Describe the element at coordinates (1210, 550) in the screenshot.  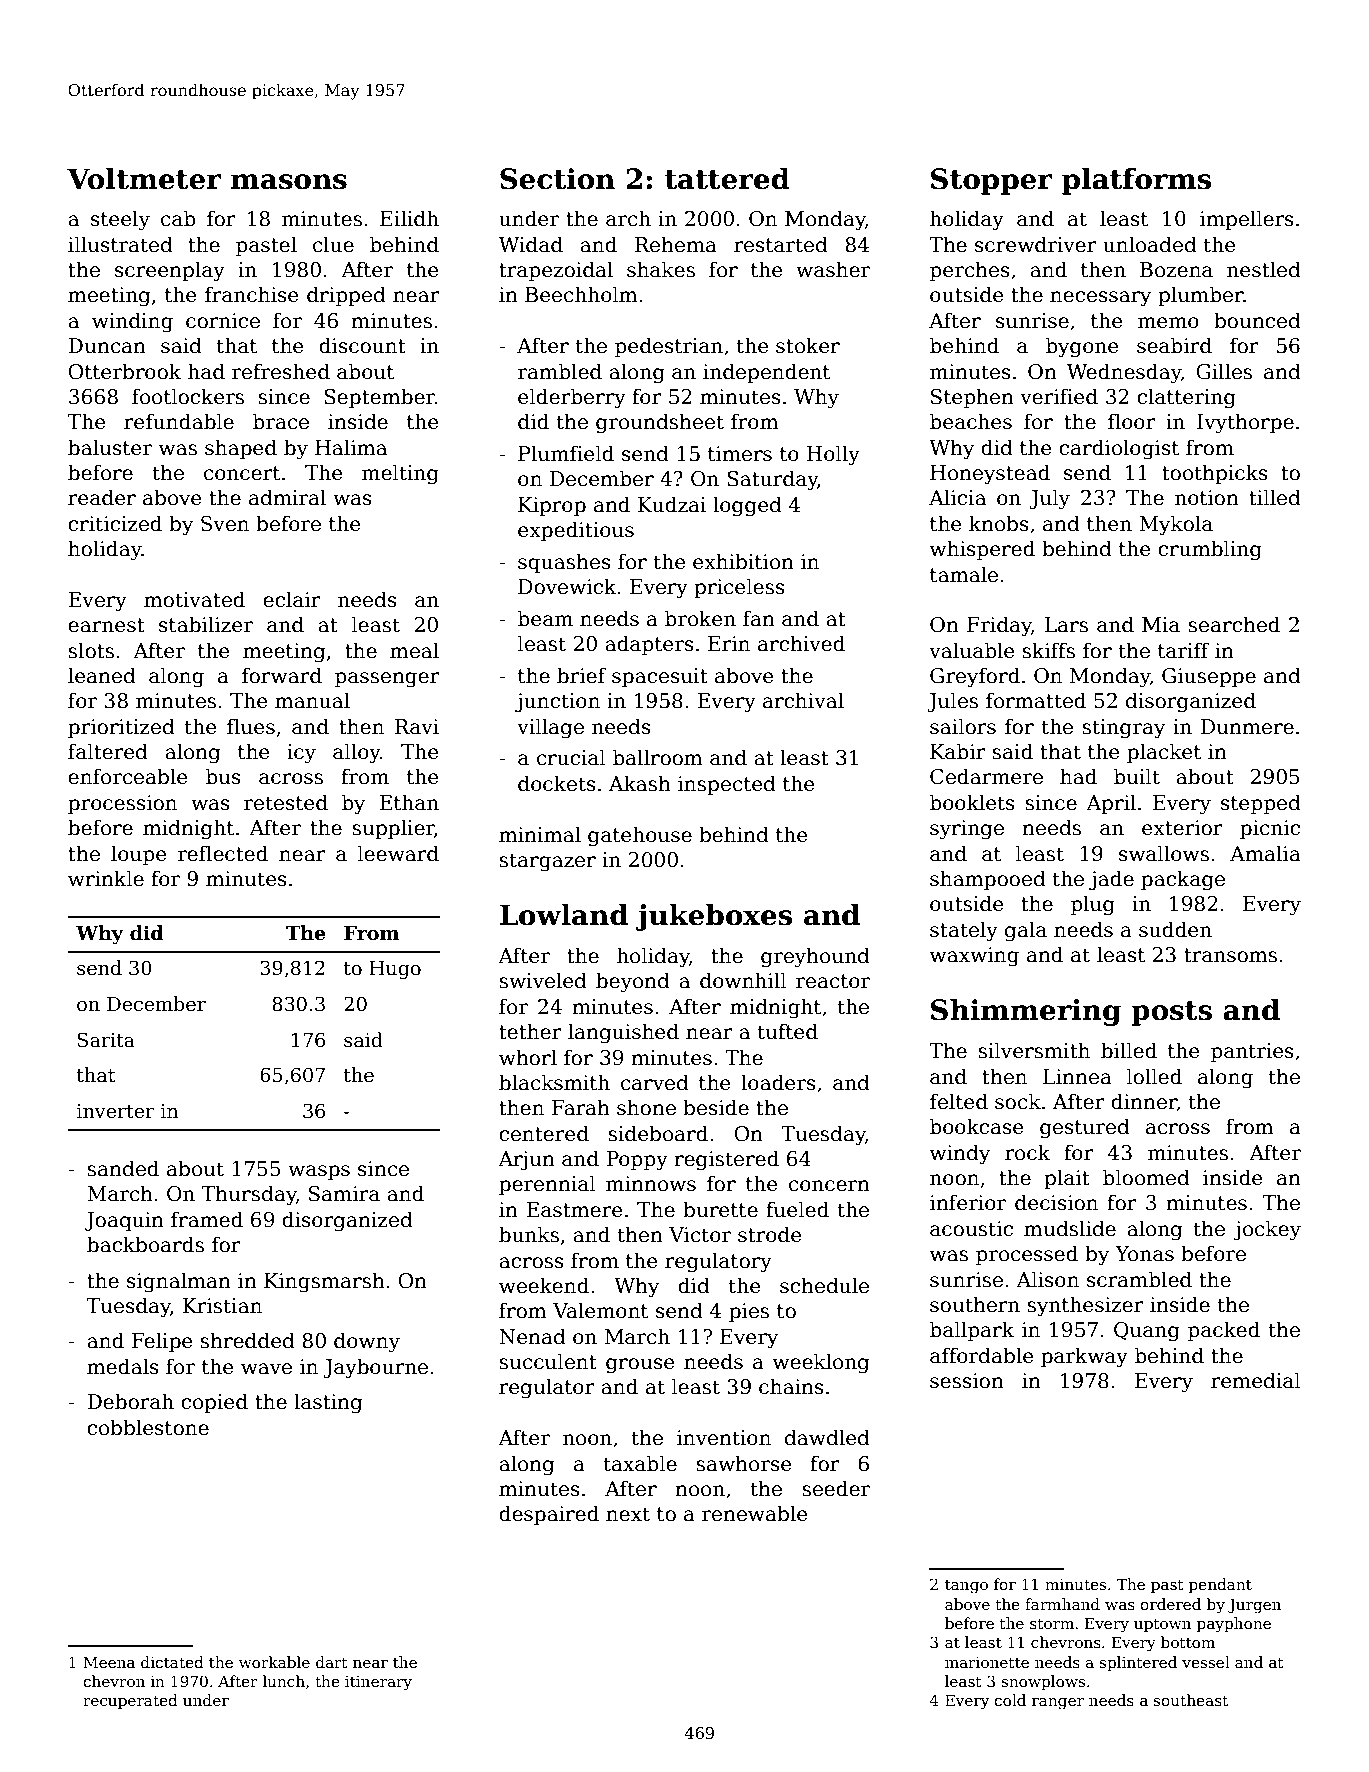
I see `crumbling` at that location.
